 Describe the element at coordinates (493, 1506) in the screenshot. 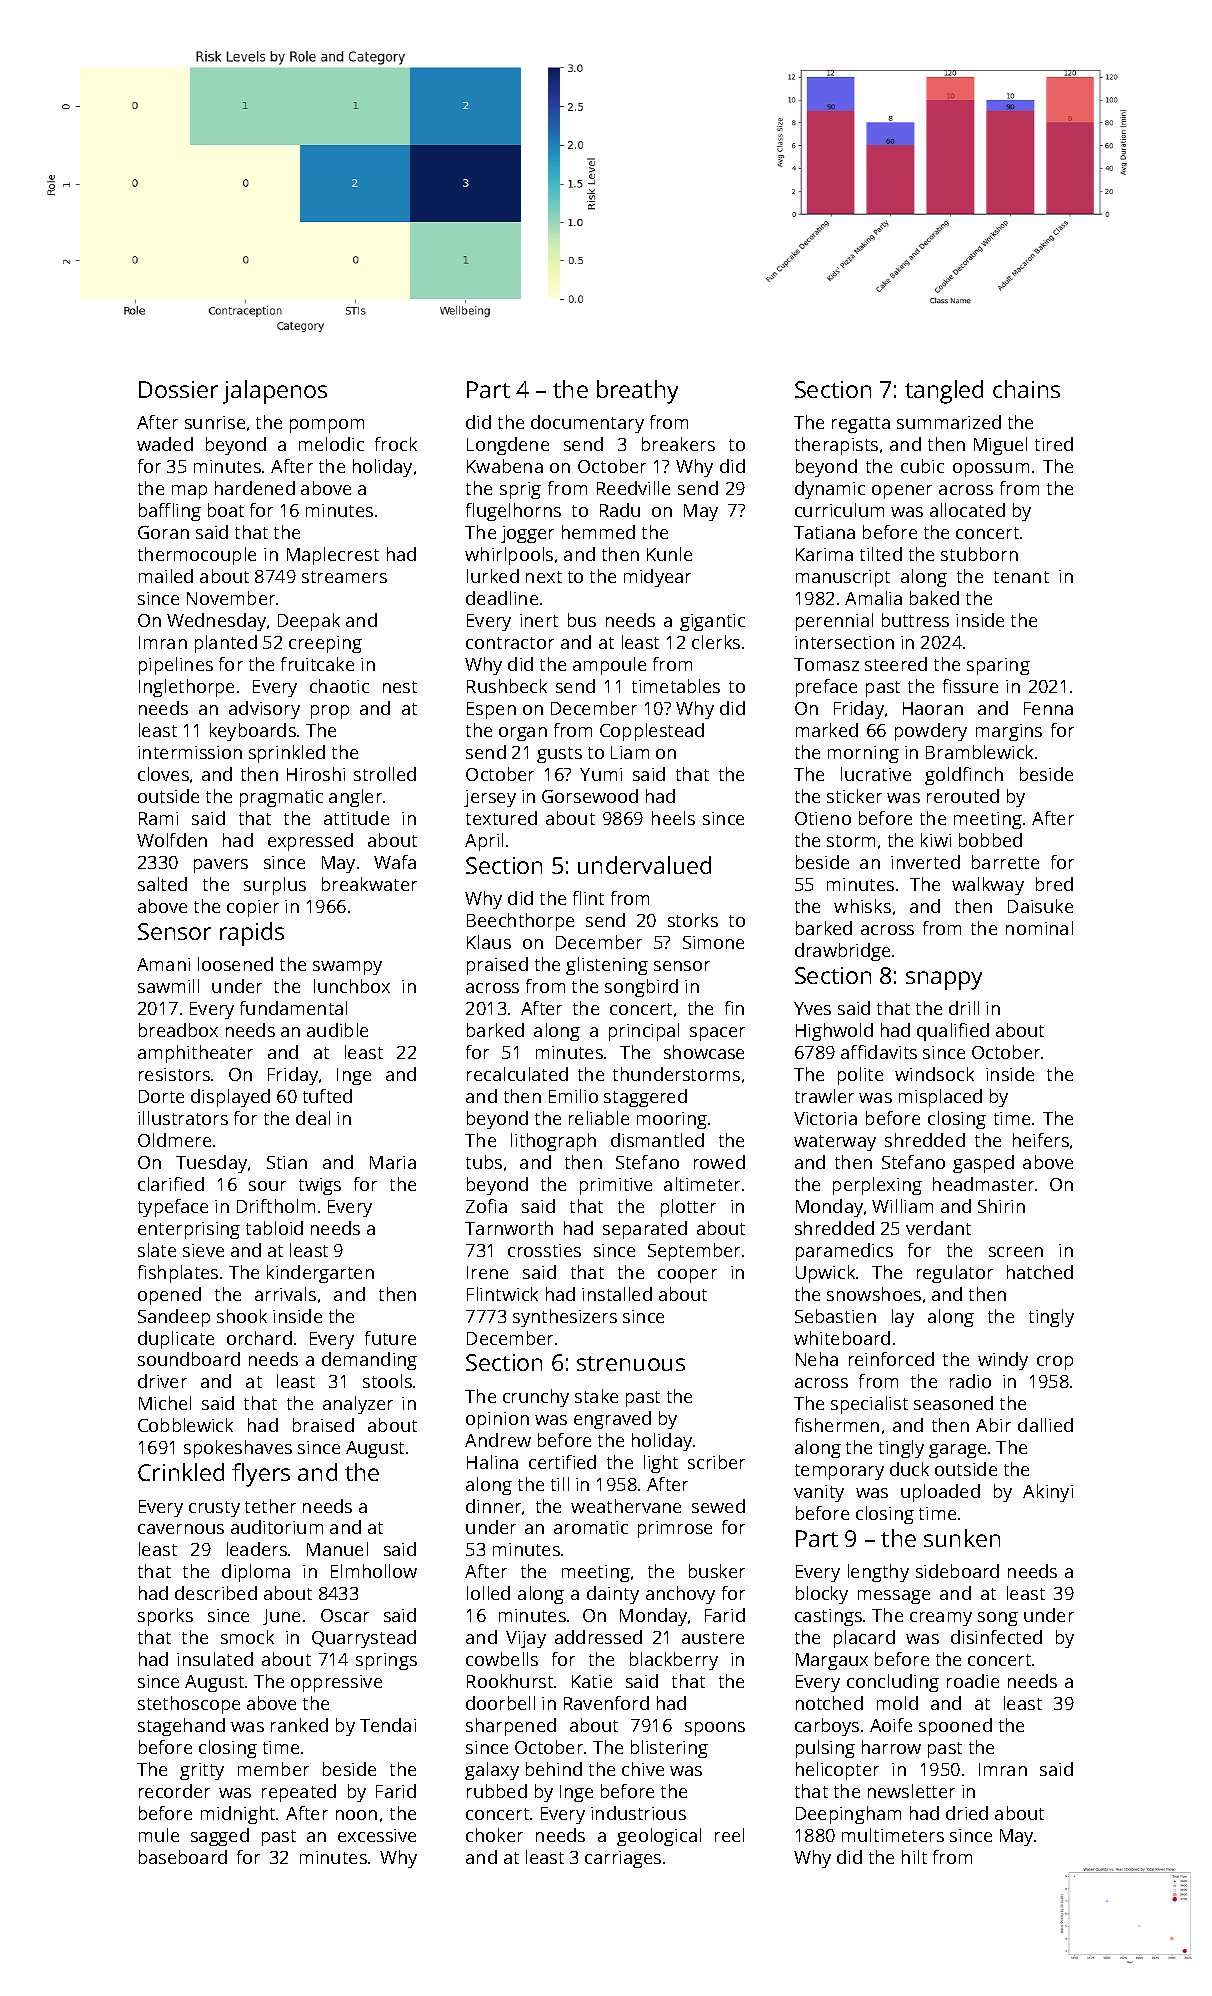

I see `dinner` at that location.
